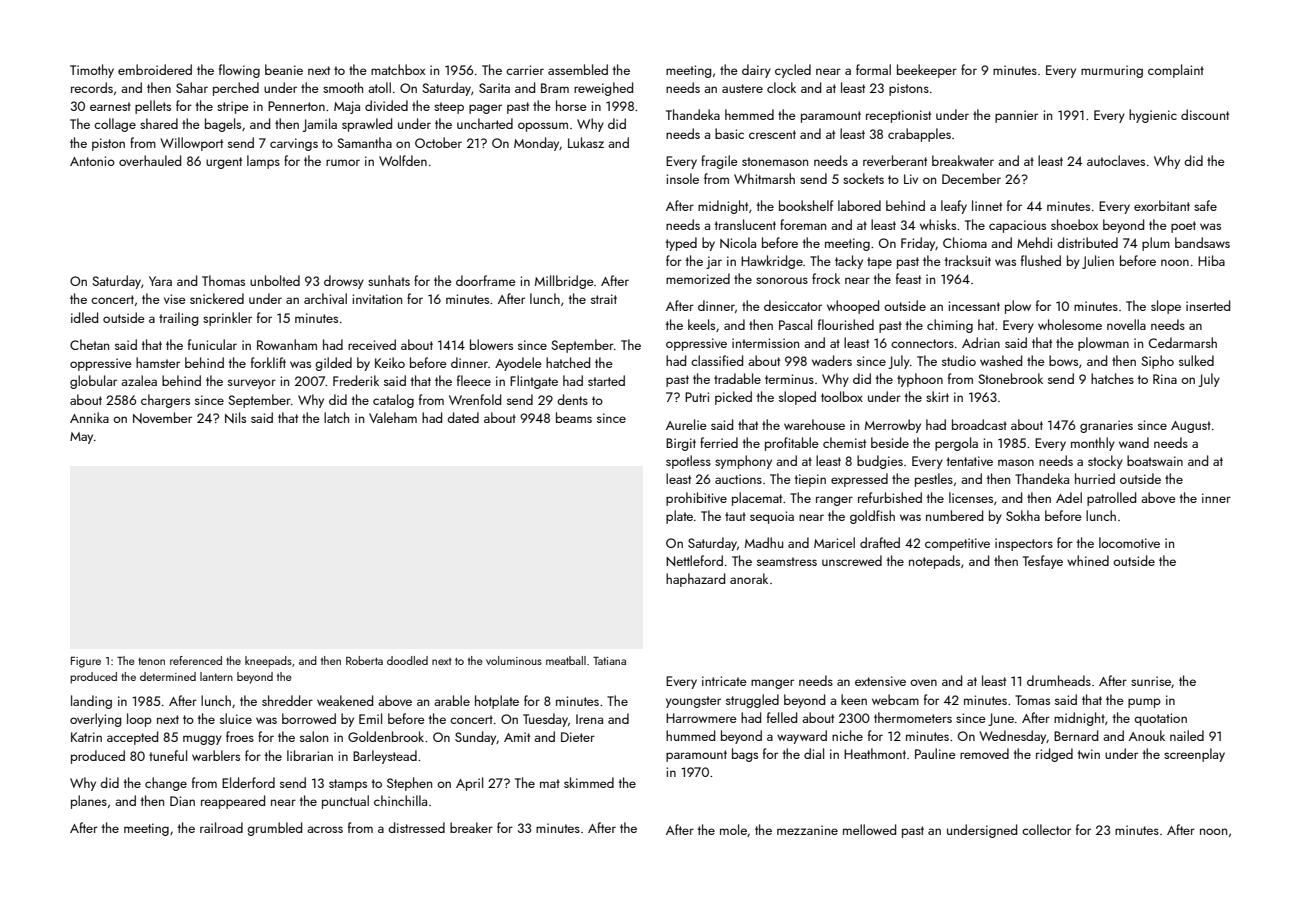  I want to click on Tesfaye, so click(1043, 562).
